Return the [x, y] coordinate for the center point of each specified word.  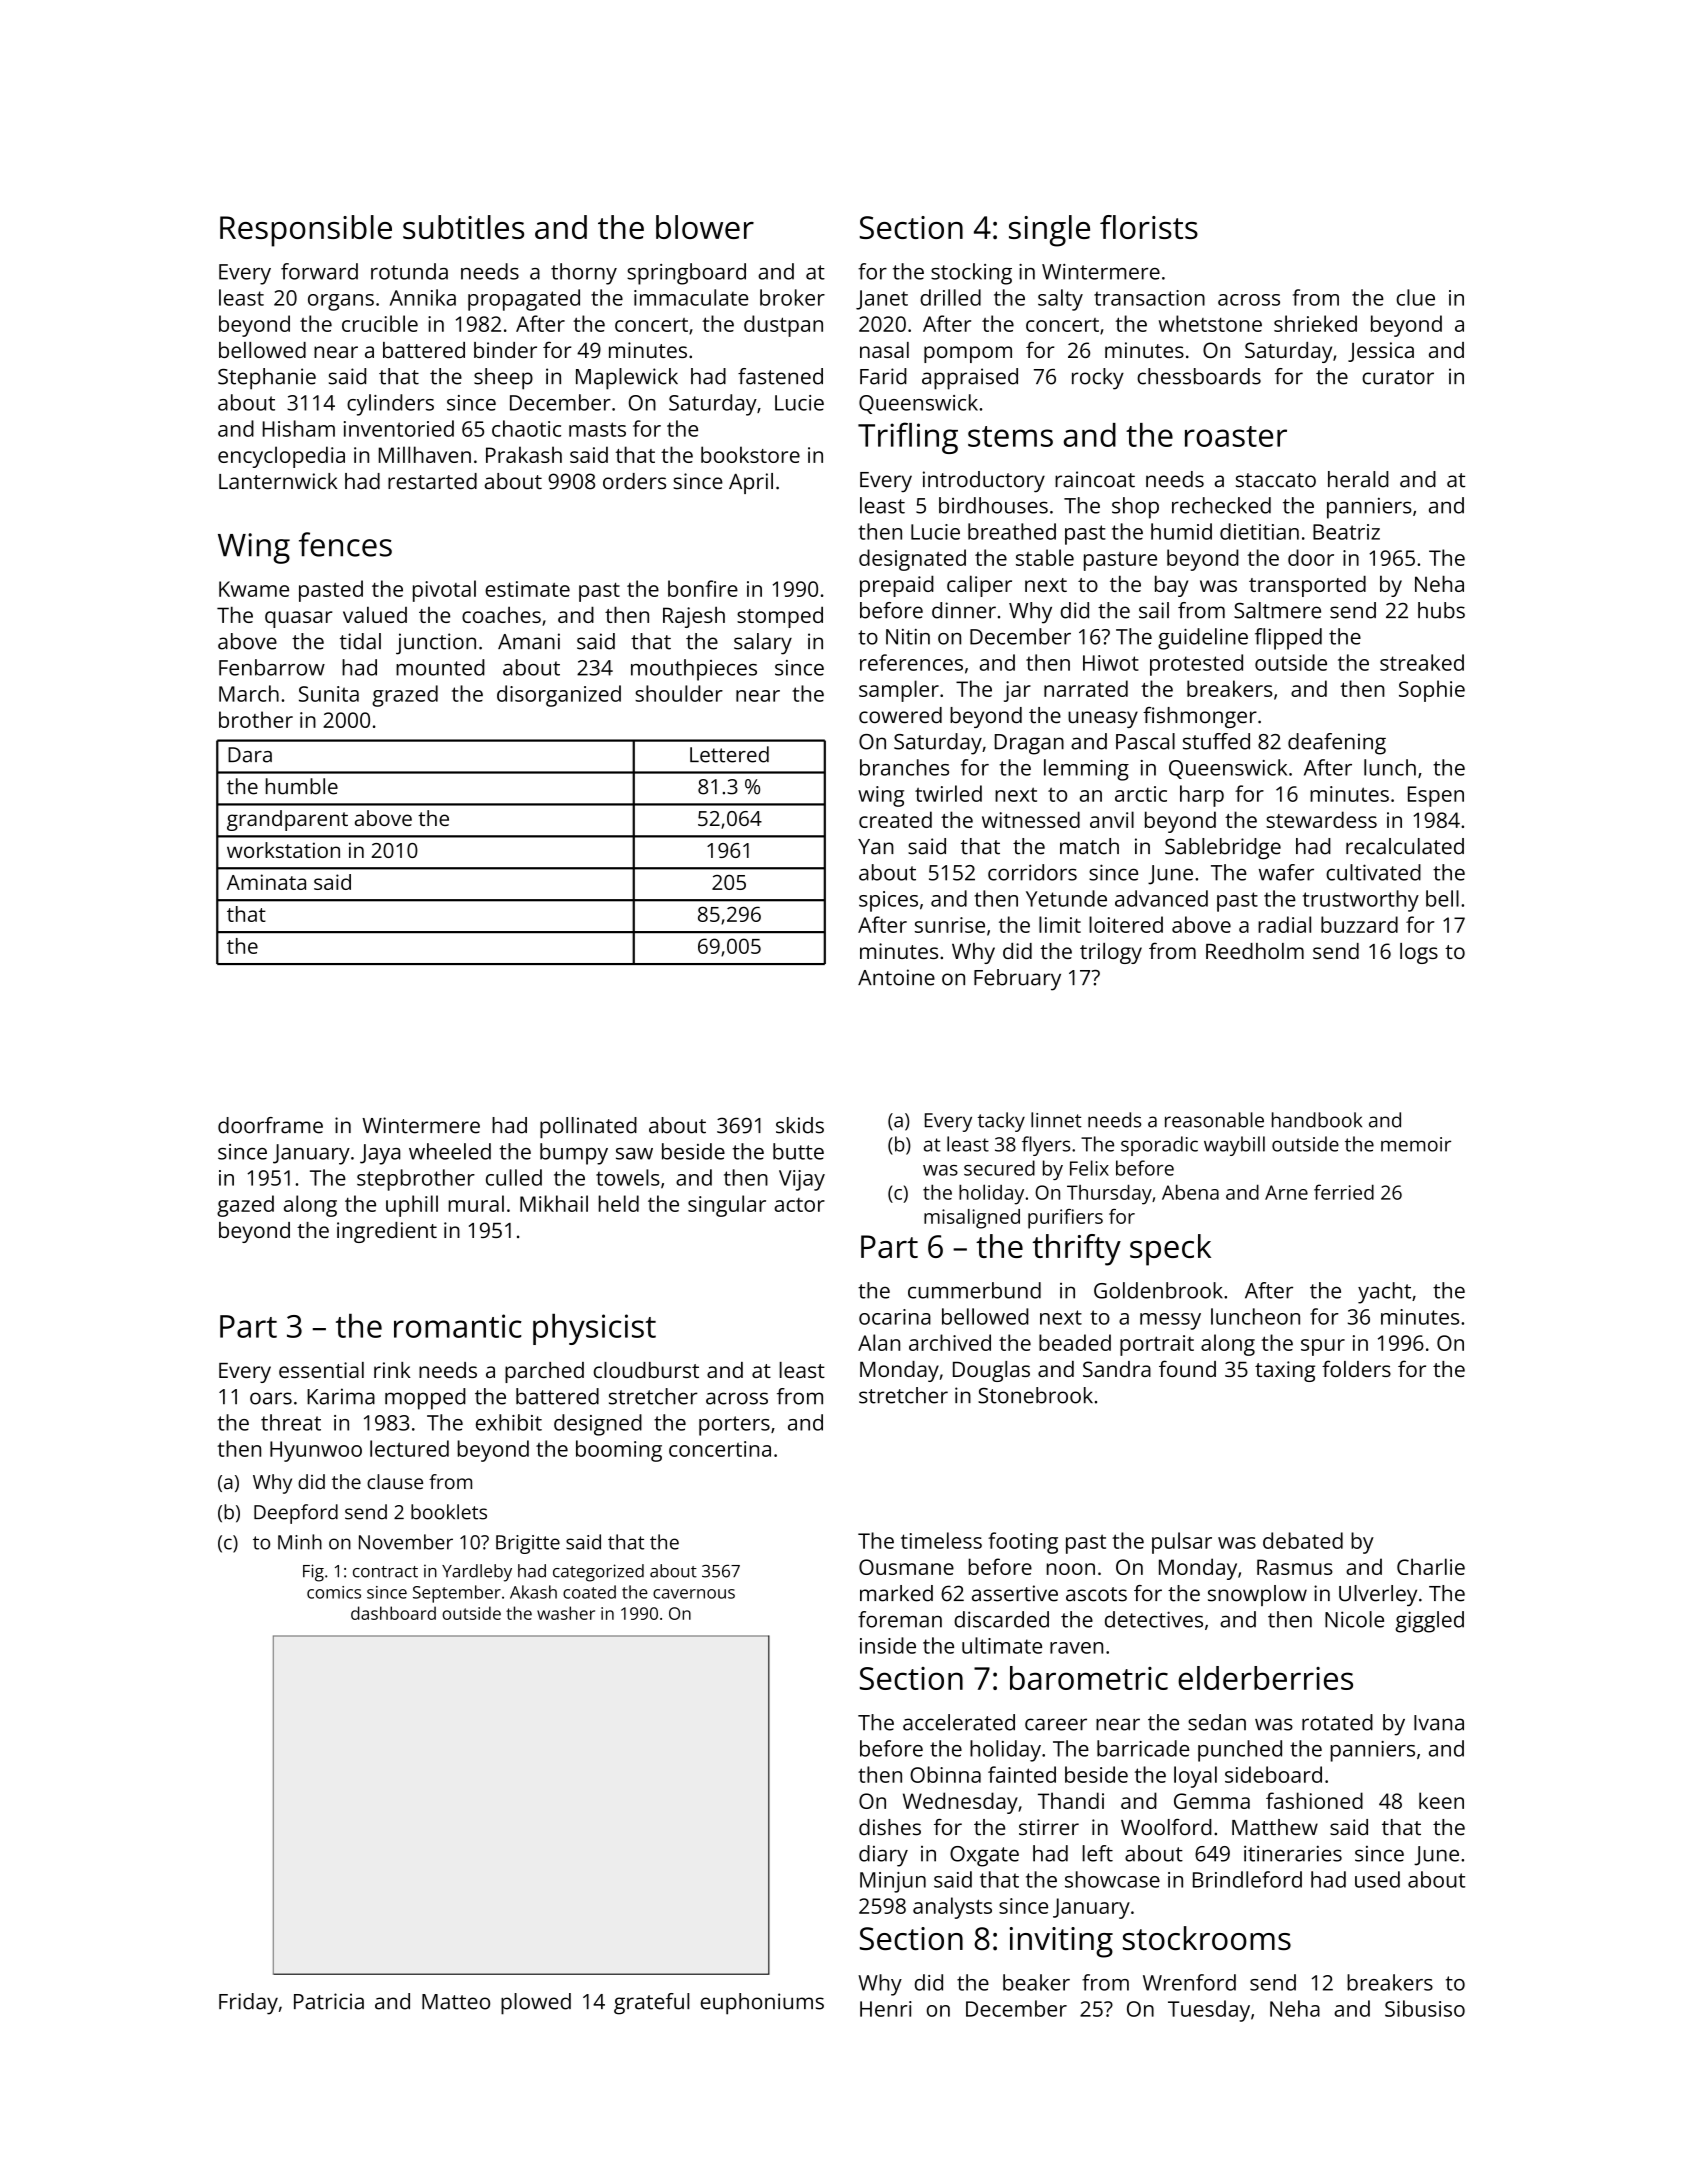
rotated [1337, 1722]
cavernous [694, 1594]
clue [1416, 297]
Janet [882, 300]
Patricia [329, 2001]
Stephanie [267, 379]
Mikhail [554, 1203]
